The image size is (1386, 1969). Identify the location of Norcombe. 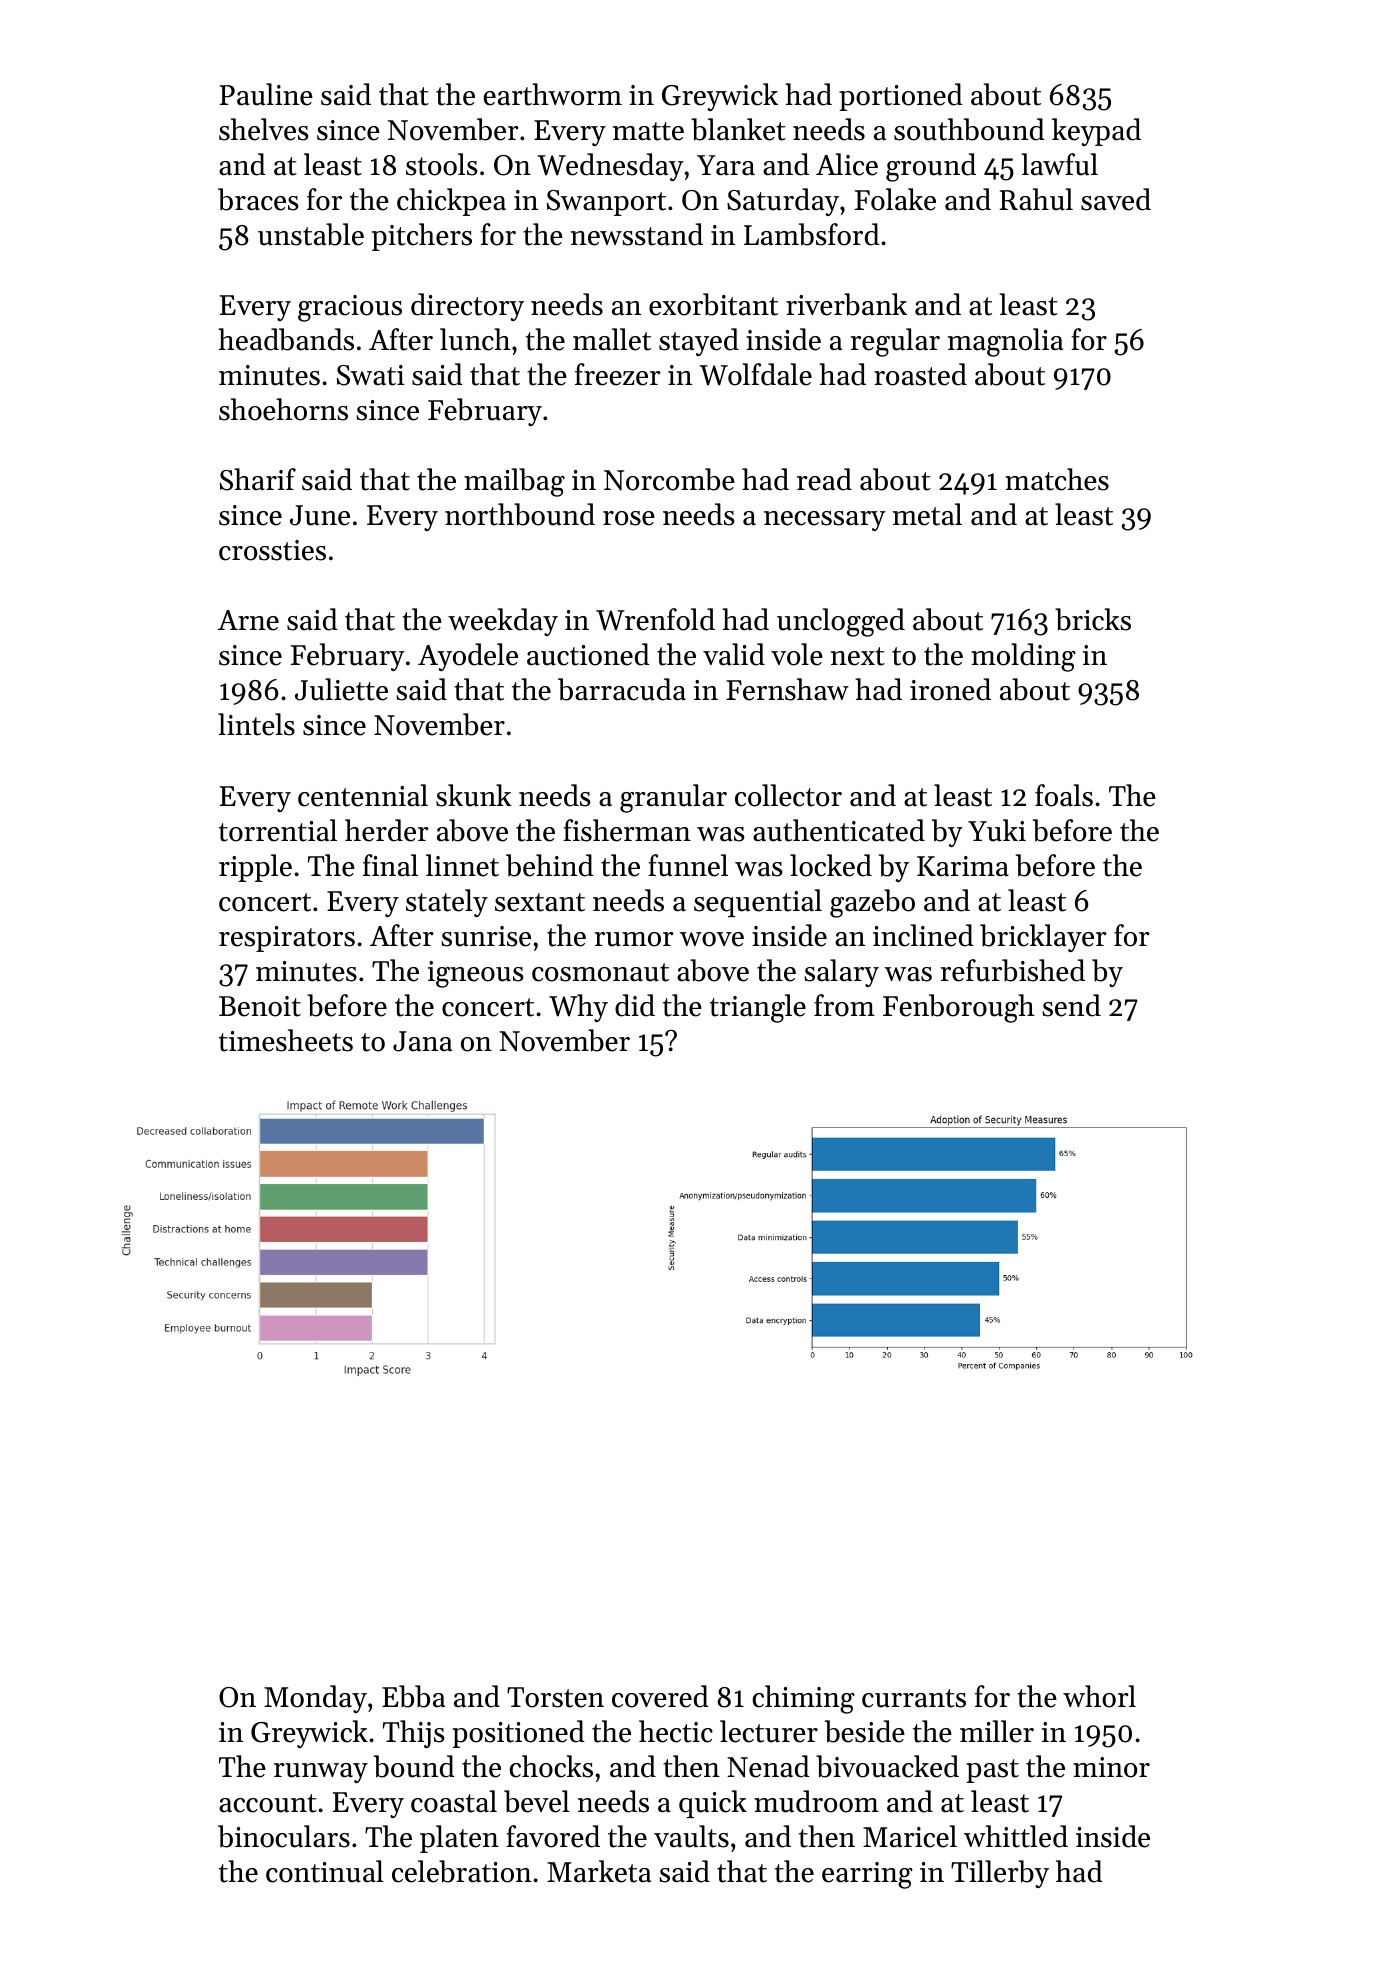
(669, 479).
